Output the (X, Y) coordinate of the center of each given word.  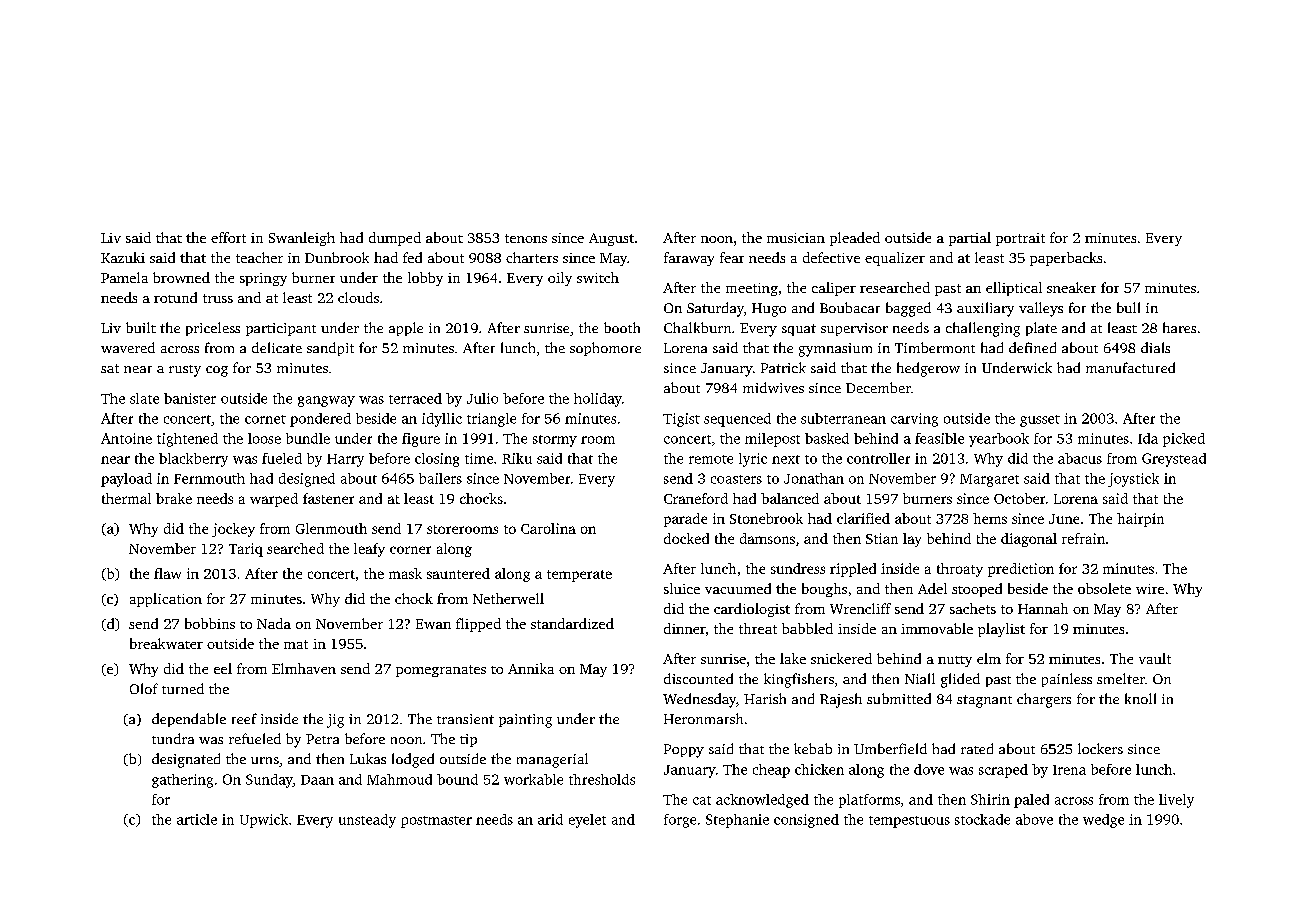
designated (186, 760)
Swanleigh (302, 239)
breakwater (166, 643)
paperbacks (1066, 259)
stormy (555, 441)
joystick (1133, 480)
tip (468, 740)
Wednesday (699, 700)
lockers (1100, 748)
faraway (689, 259)
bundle (308, 438)
